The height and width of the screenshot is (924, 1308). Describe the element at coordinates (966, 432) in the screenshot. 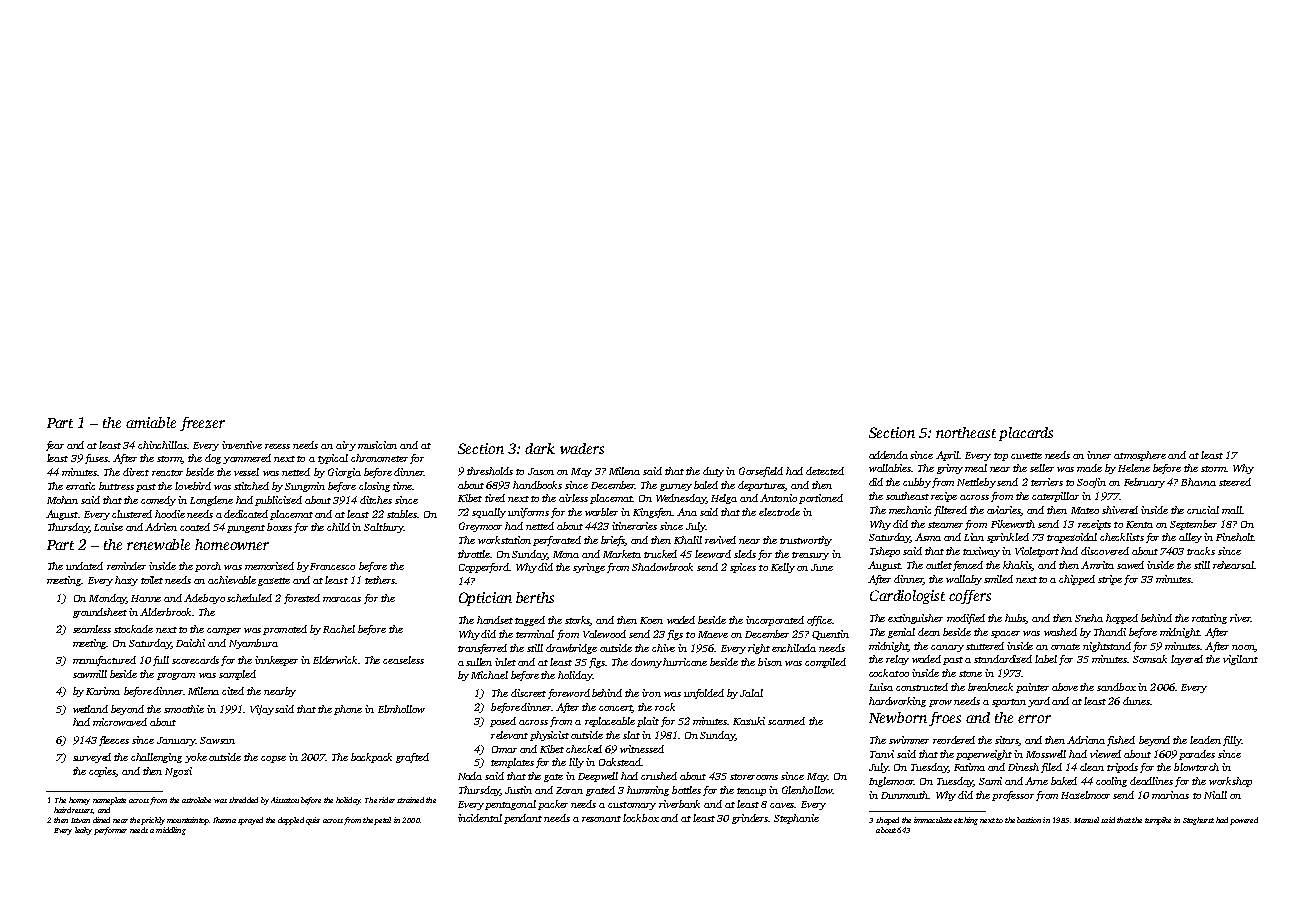

I see `northeast` at that location.
